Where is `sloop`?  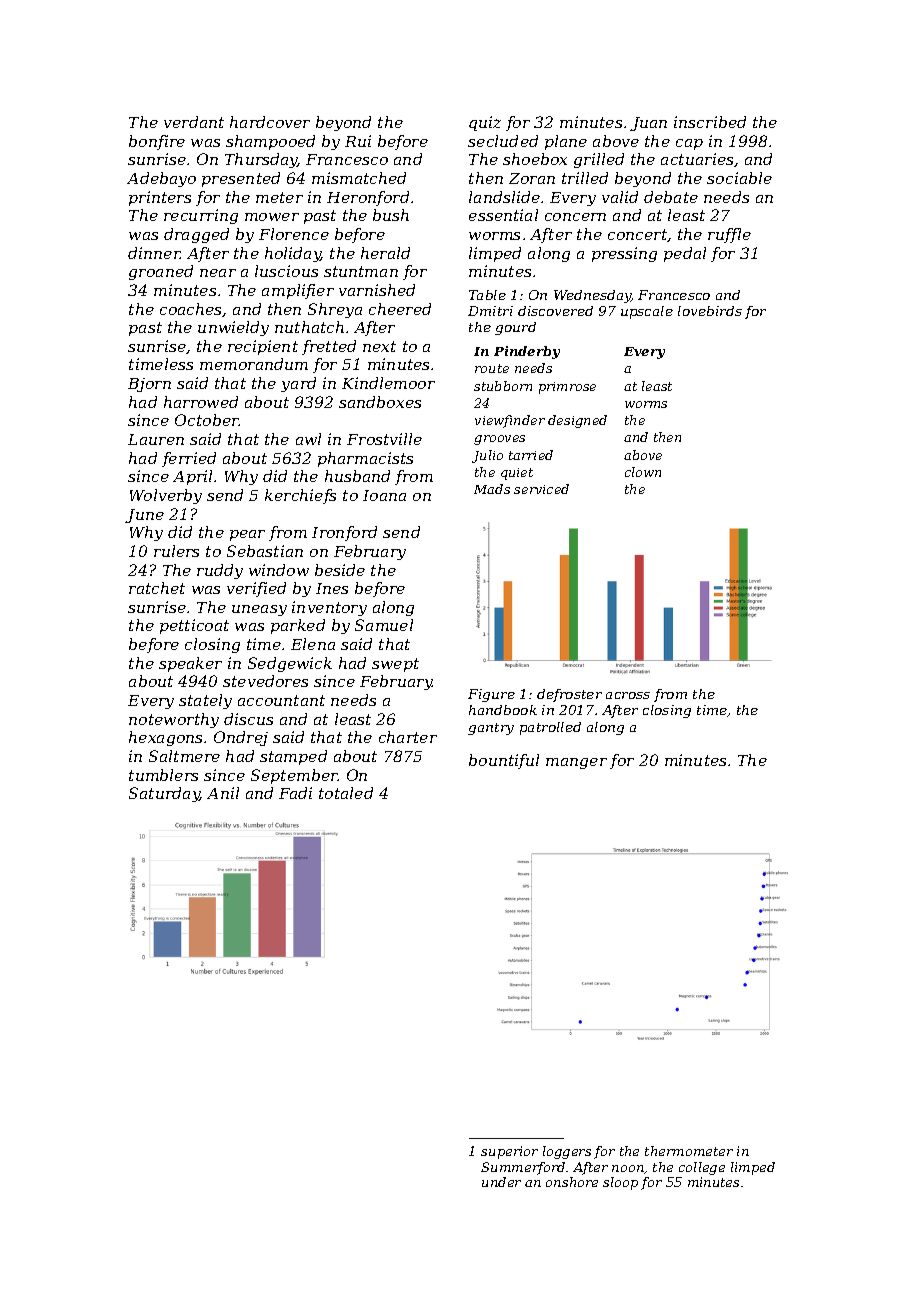 sloop is located at coordinates (620, 1183).
